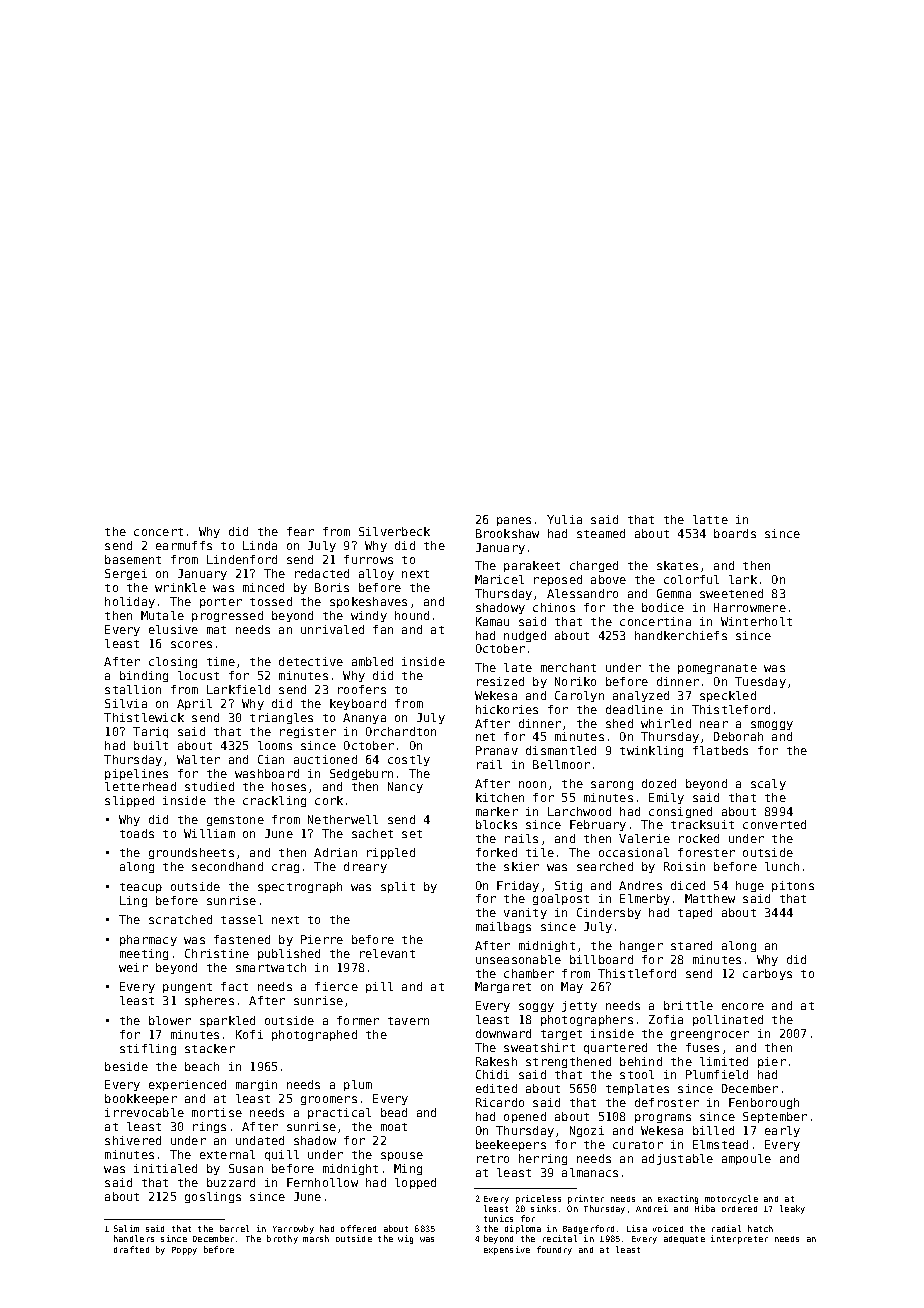 The height and width of the image is (1308, 924). I want to click on Lindenford, so click(242, 559).
